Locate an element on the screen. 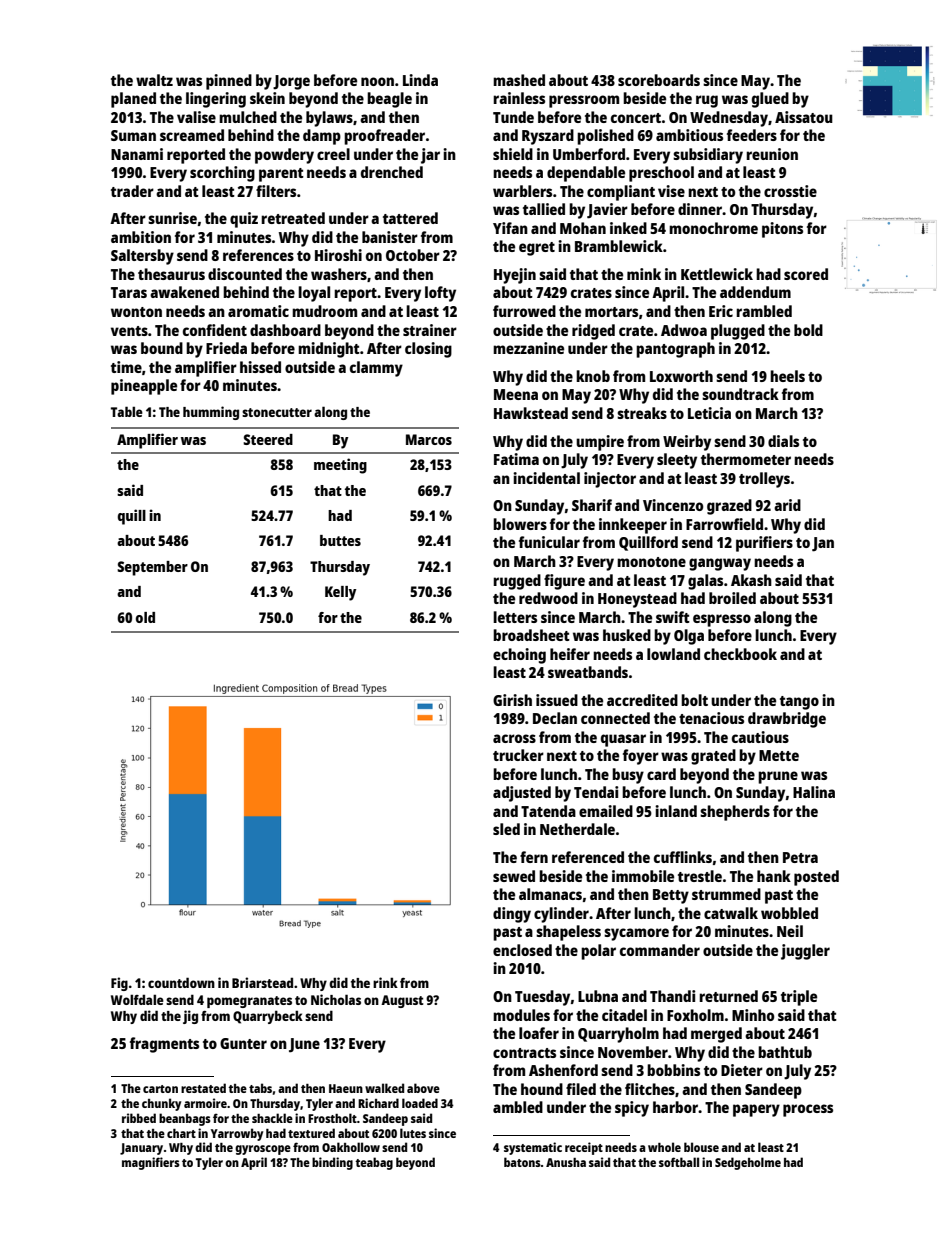  humming is located at coordinates (211, 413).
